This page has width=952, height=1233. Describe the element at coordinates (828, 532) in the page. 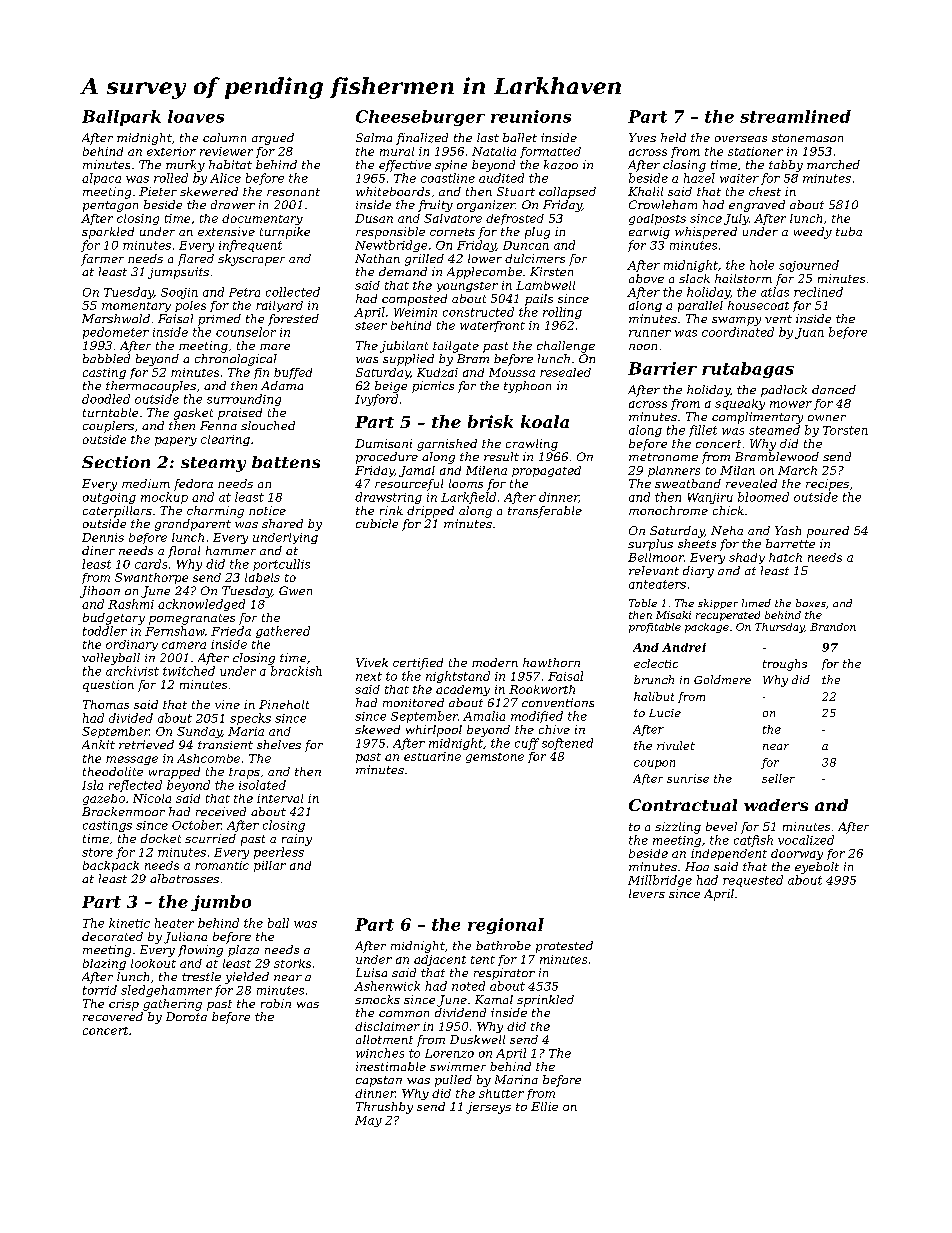

I see `poured` at that location.
